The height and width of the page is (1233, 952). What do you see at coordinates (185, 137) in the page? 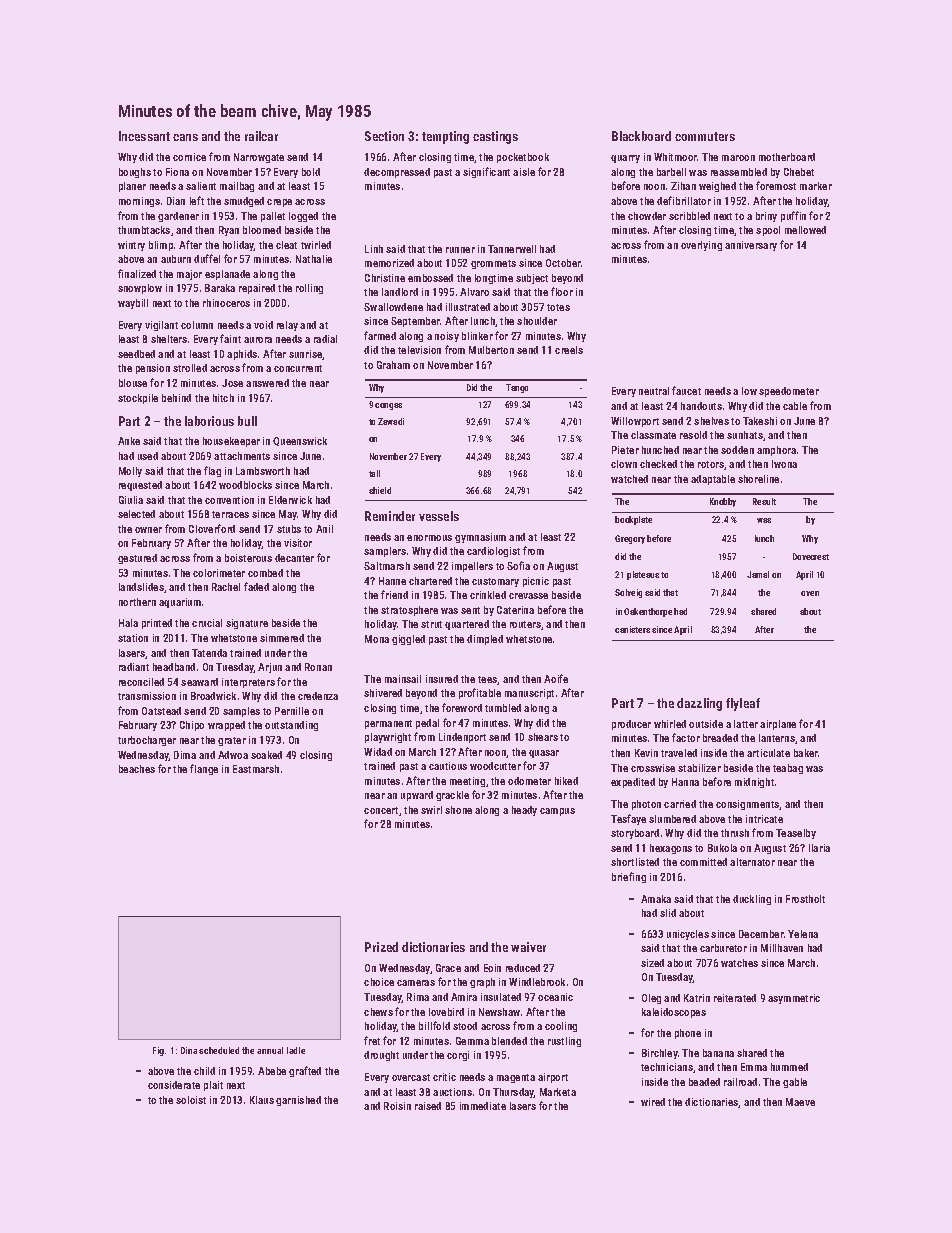
I see `cans` at bounding box center [185, 137].
